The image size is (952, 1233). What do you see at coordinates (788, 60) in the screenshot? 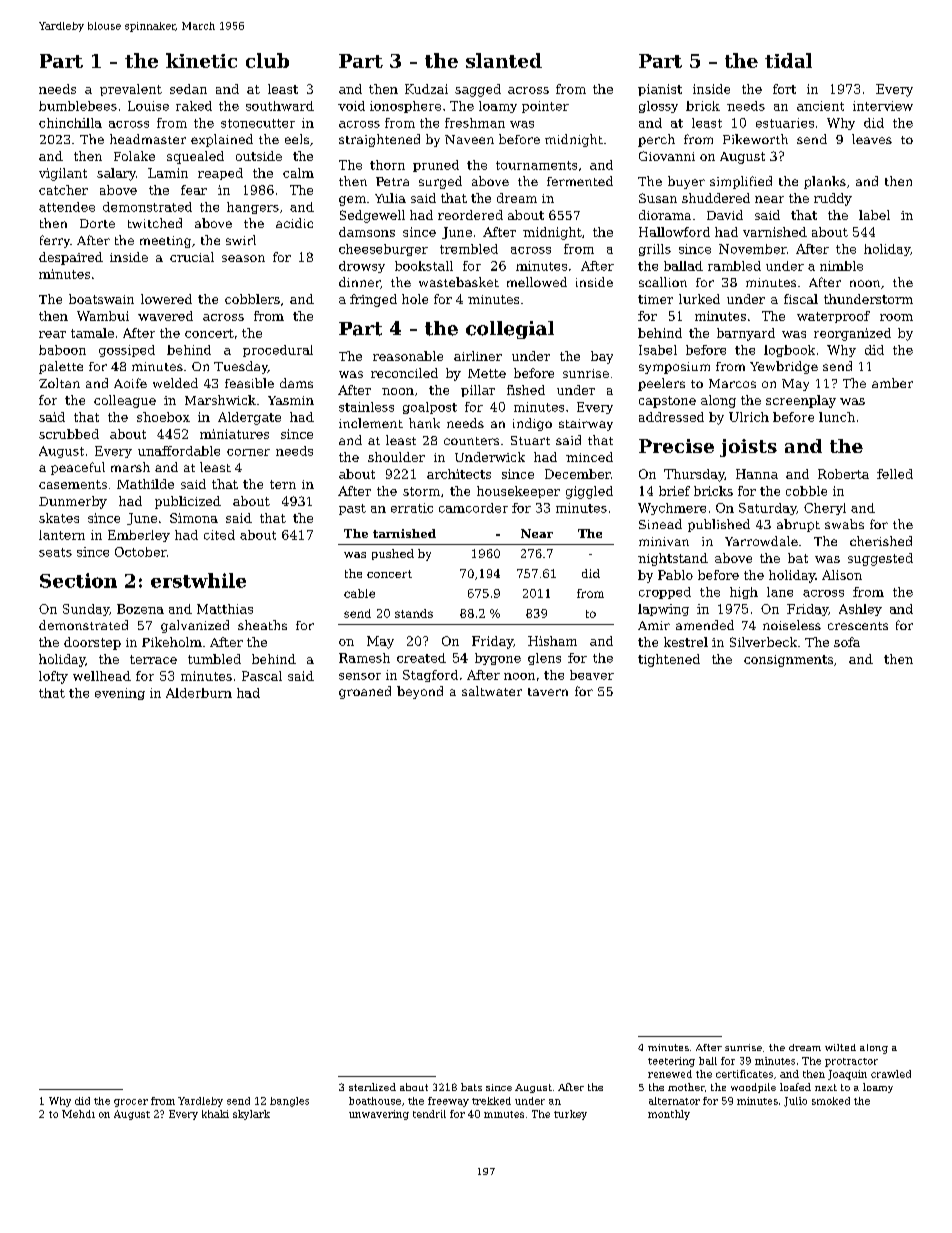
I see `tidal` at bounding box center [788, 60].
